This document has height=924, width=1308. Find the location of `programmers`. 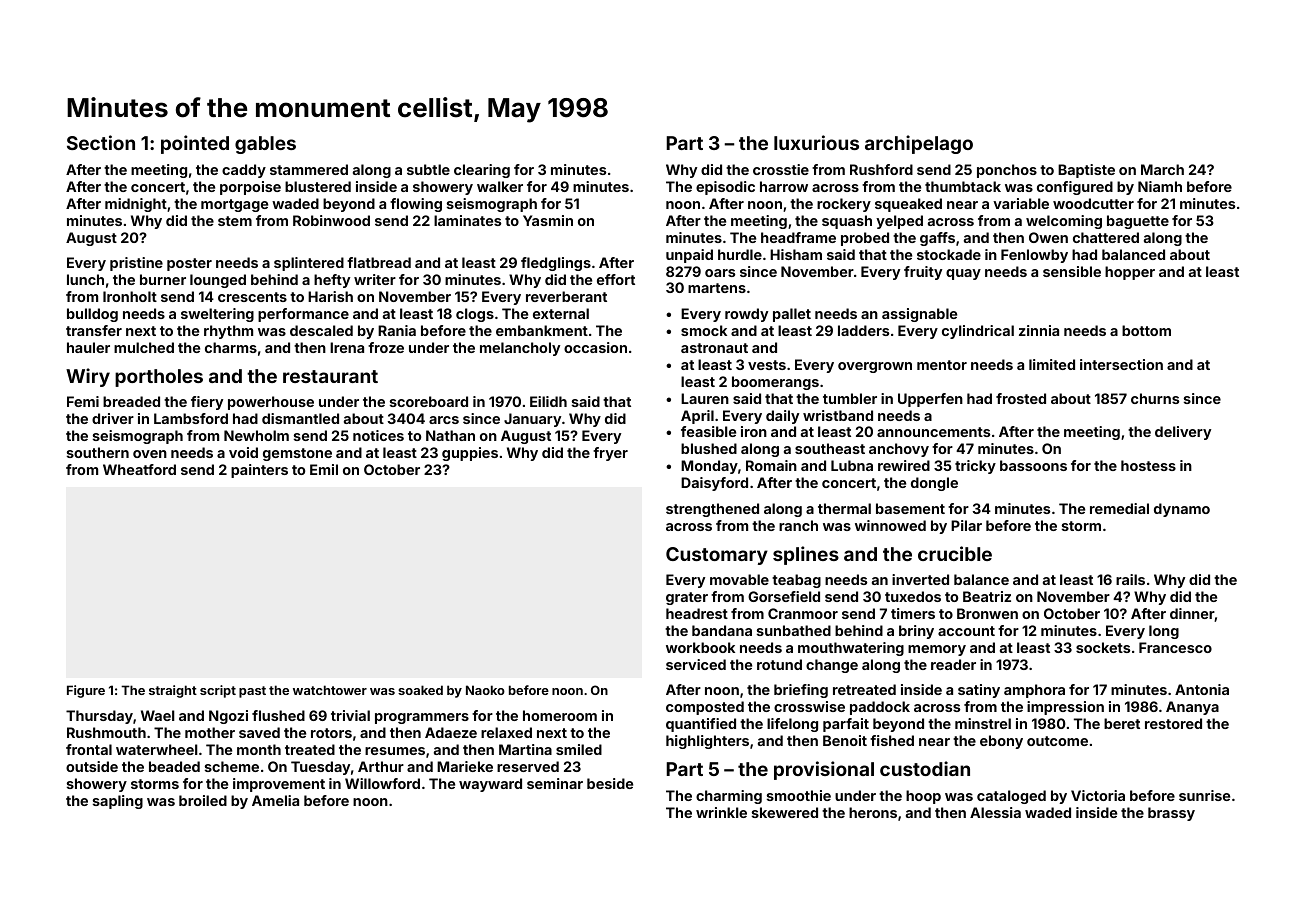

programmers is located at coordinates (422, 718).
